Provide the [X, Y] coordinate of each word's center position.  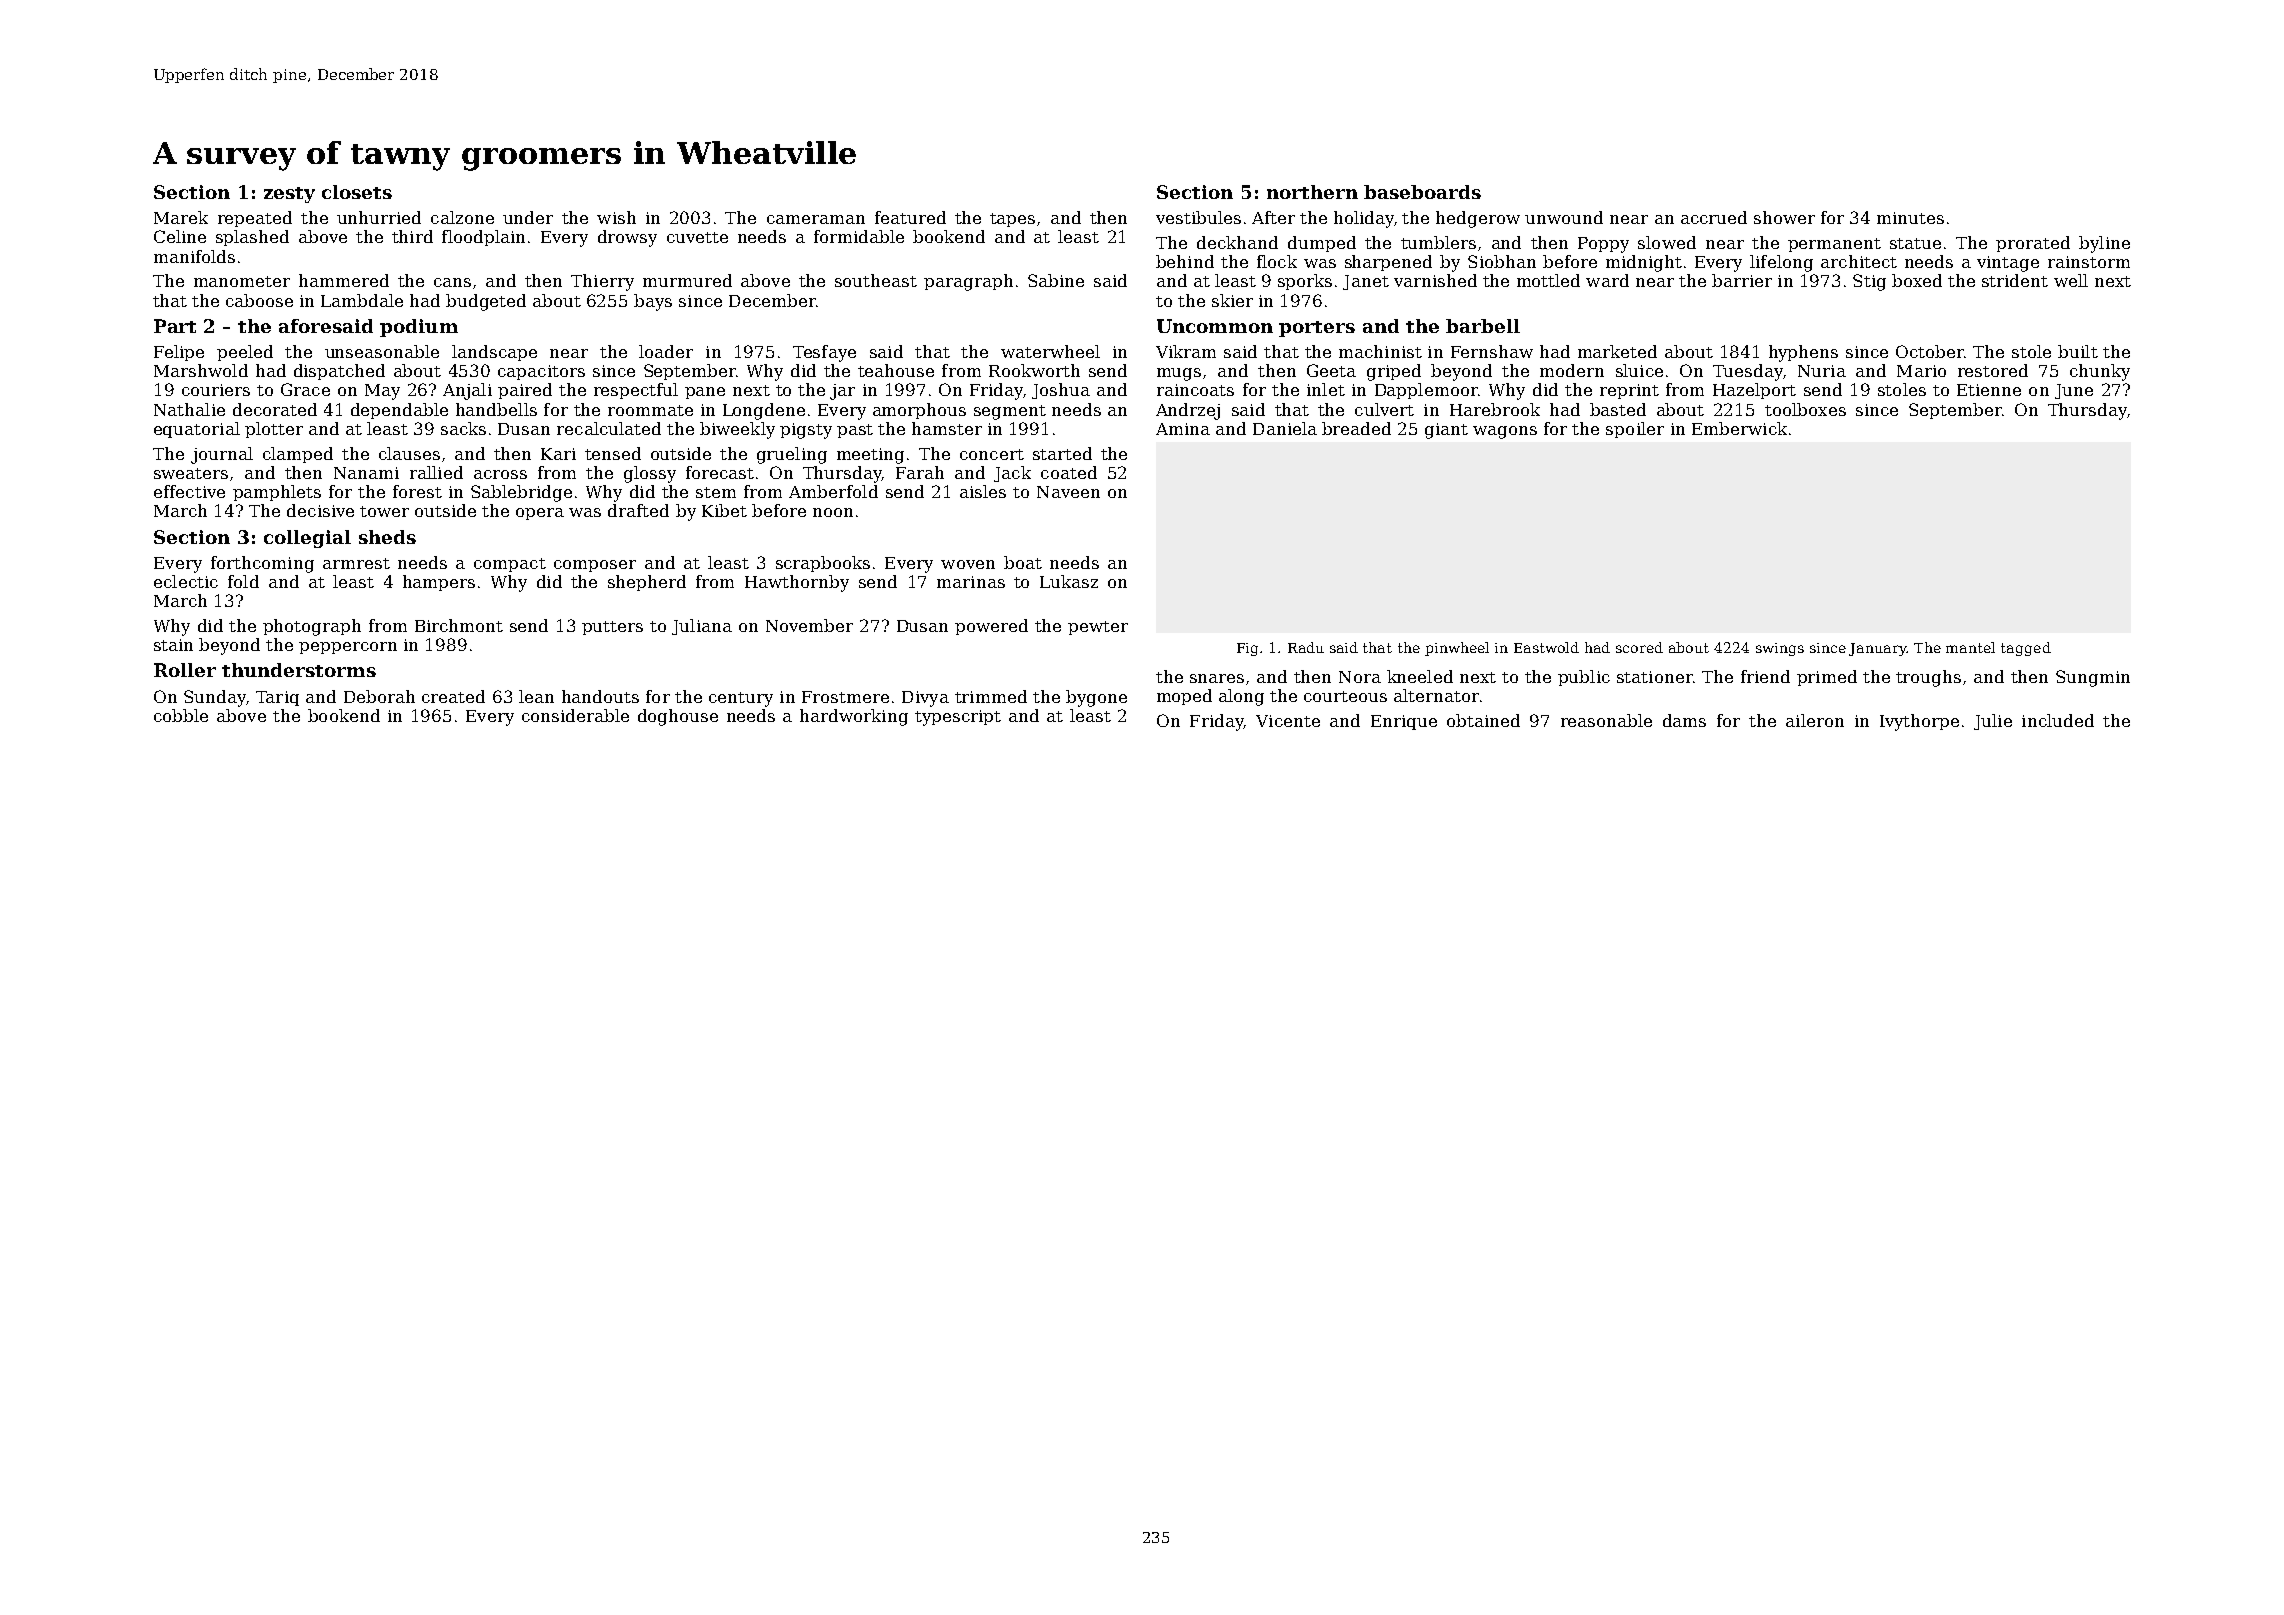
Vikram [1186, 351]
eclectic [186, 581]
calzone [462, 217]
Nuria [1822, 371]
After [1273, 217]
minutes [1910, 218]
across [500, 474]
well [2071, 280]
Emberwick [1739, 428]
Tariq [277, 698]
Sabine [1056, 280]
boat [1023, 562]
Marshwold [201, 370]
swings [1780, 649]
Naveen [1068, 492]
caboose [259, 300]
